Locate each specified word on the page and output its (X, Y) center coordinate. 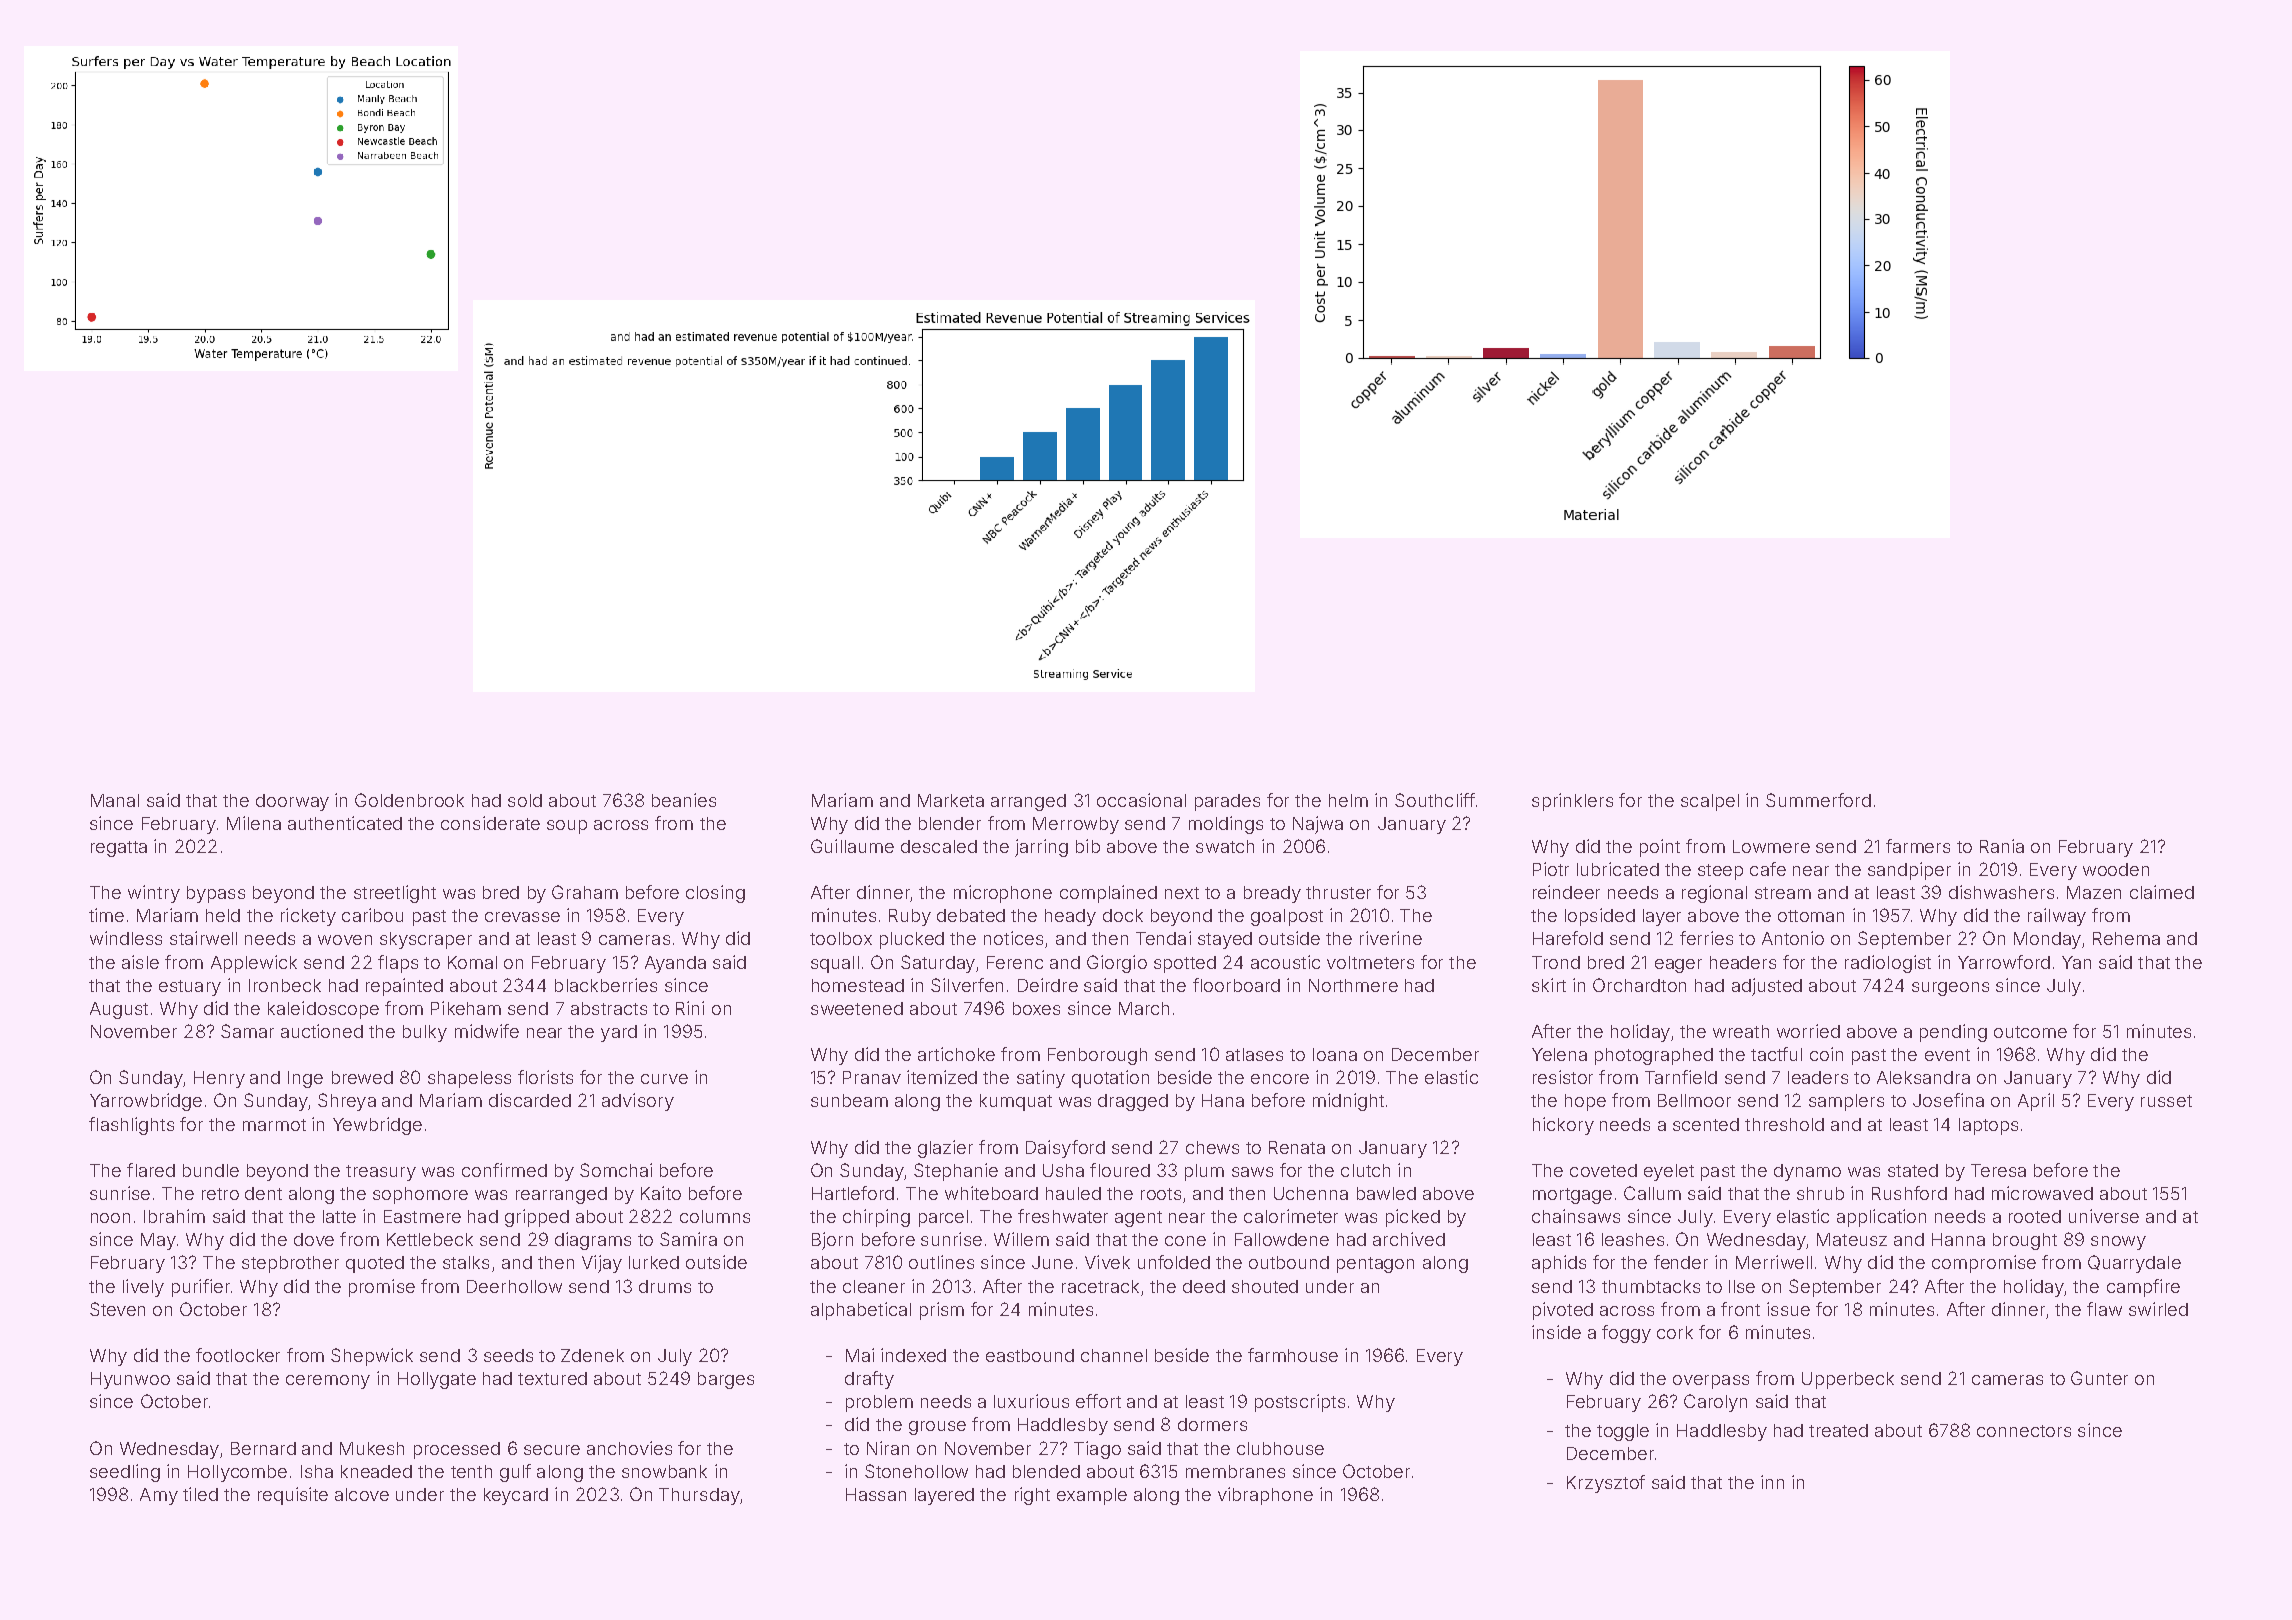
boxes (1036, 1008)
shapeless (469, 1079)
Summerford (1818, 800)
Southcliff (1435, 800)
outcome (2030, 1032)
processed (457, 1450)
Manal (115, 800)
